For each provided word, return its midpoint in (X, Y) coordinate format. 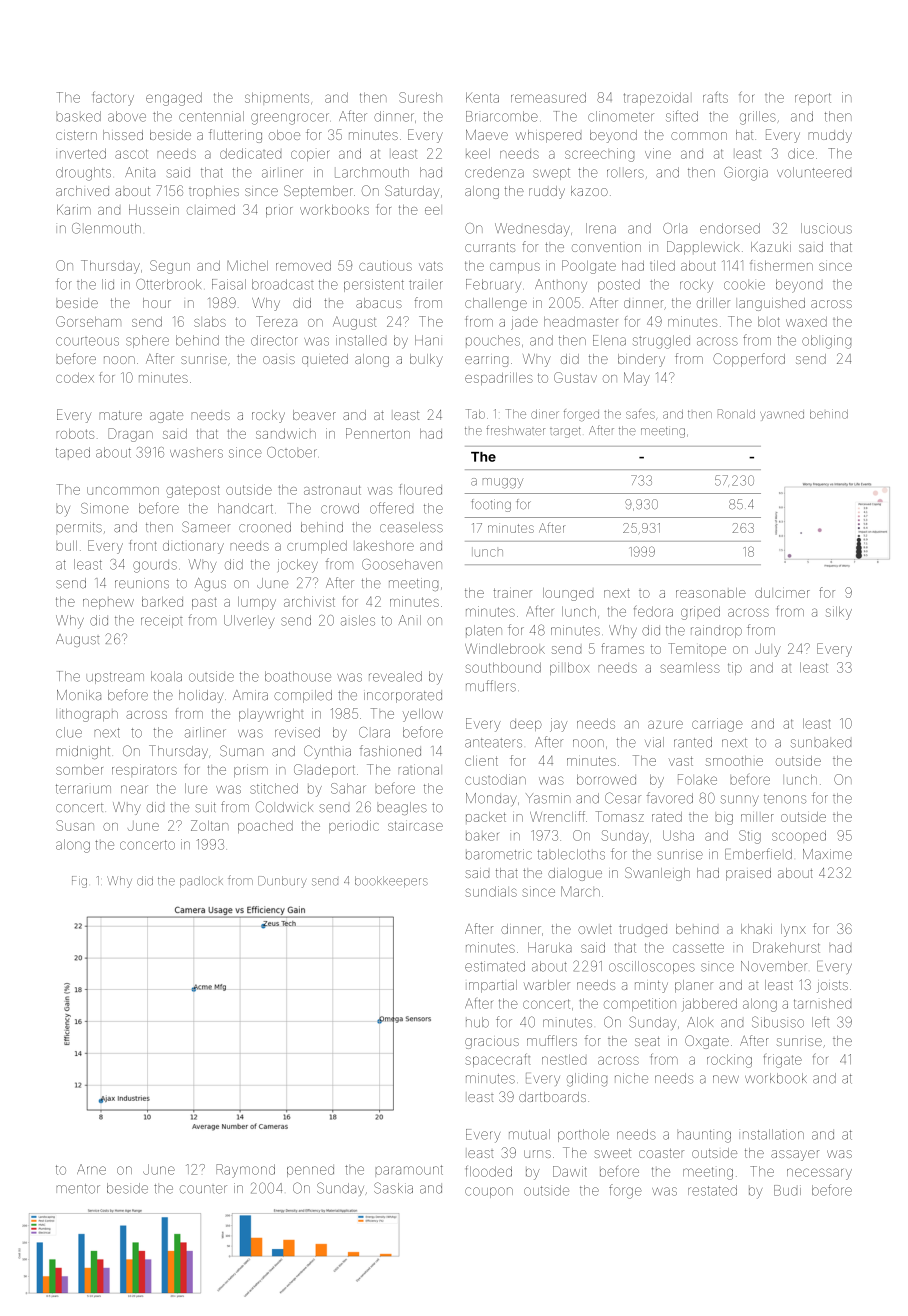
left (821, 1022)
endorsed (730, 228)
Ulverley (249, 622)
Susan (75, 825)
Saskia (393, 1188)
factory (113, 98)
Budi (787, 1190)
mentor (78, 1189)
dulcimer (782, 593)
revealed (395, 676)
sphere (147, 341)
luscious (826, 228)
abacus (379, 303)
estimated (495, 966)
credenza (494, 172)
